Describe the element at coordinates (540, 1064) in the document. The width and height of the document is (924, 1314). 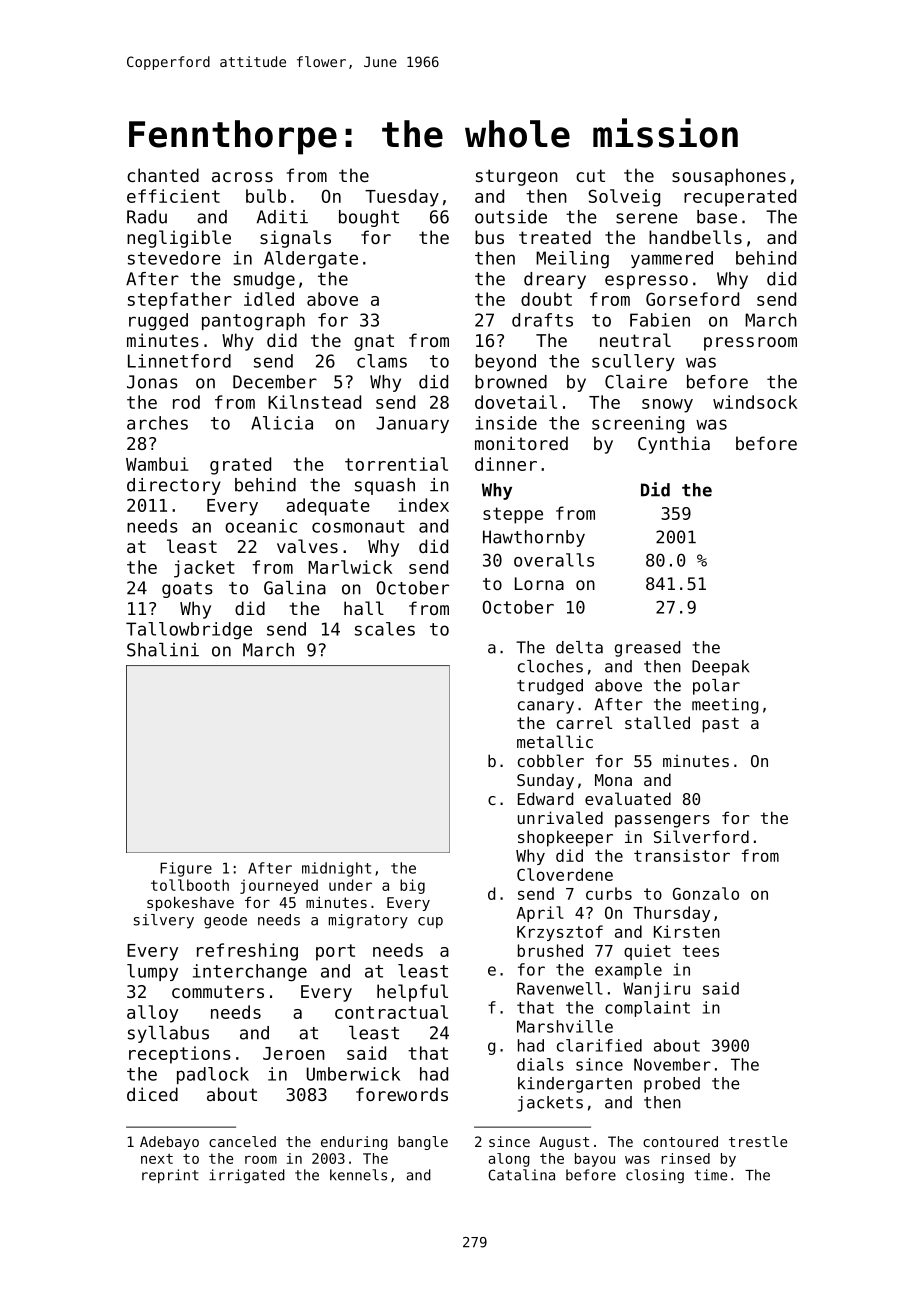
I see `dials` at that location.
